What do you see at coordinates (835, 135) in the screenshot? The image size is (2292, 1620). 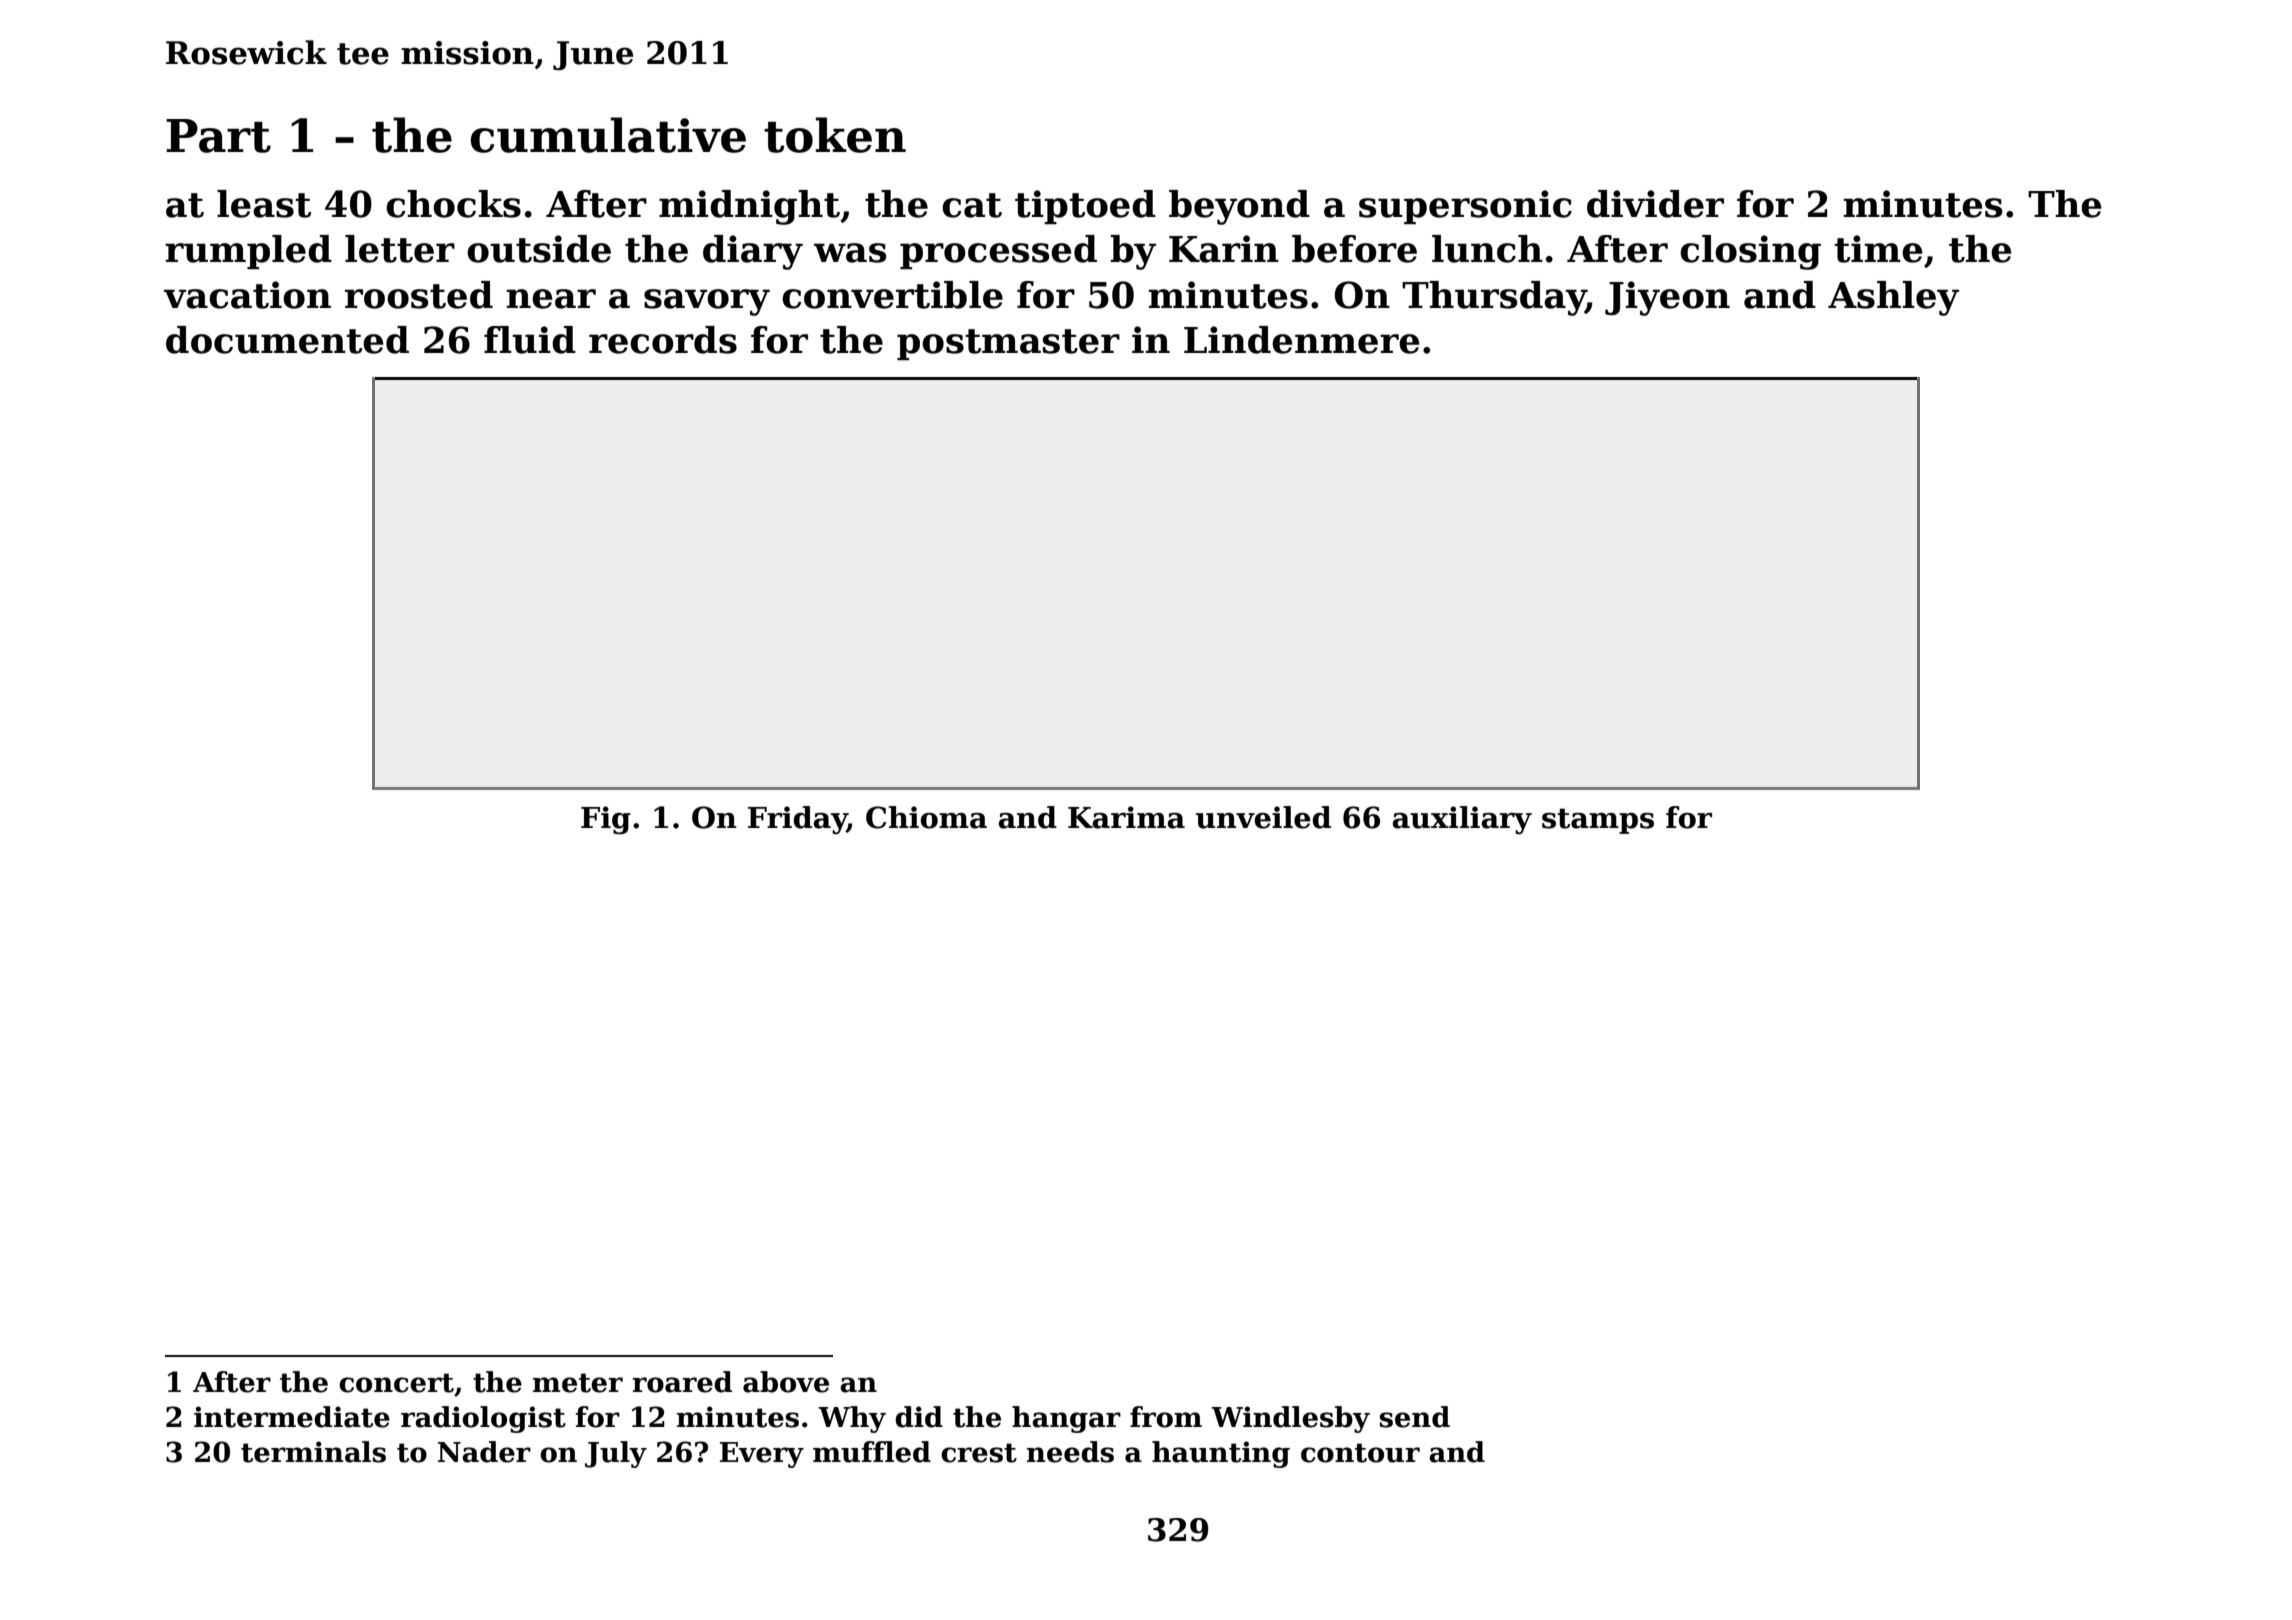 I see `token` at bounding box center [835, 135].
